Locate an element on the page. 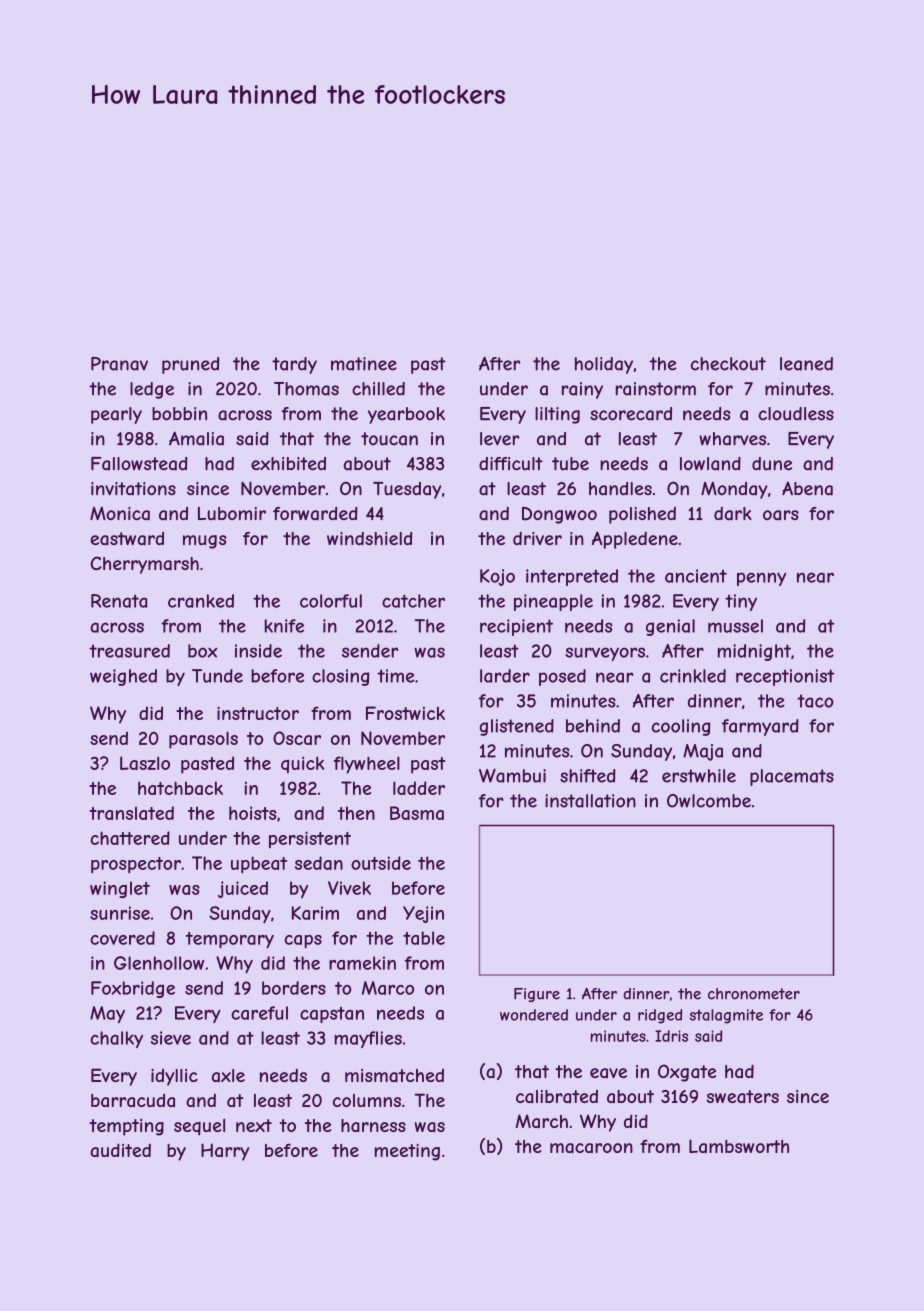 The height and width of the image is (1311, 924). holiday is located at coordinates (604, 365).
